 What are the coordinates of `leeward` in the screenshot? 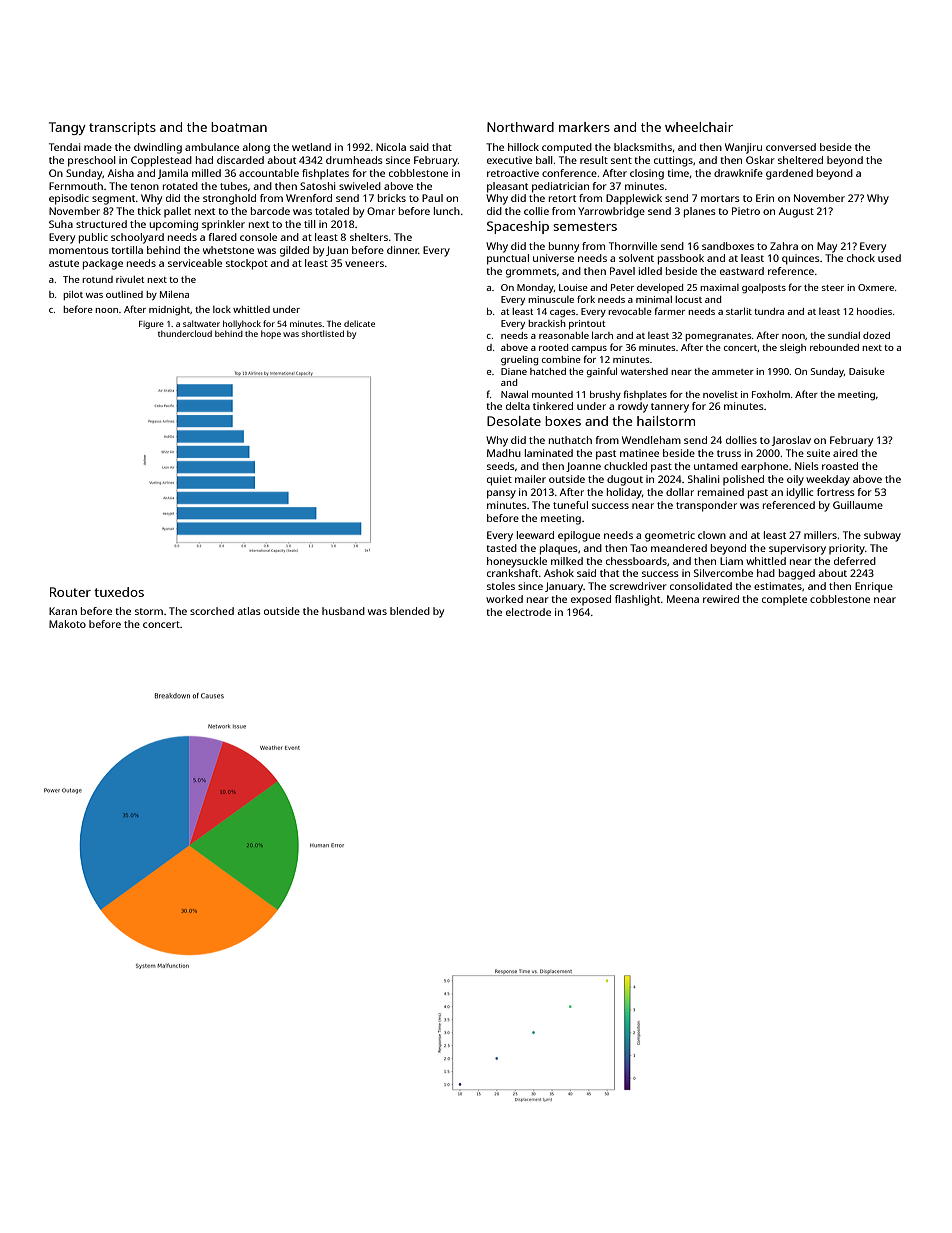 It's located at (535, 535).
